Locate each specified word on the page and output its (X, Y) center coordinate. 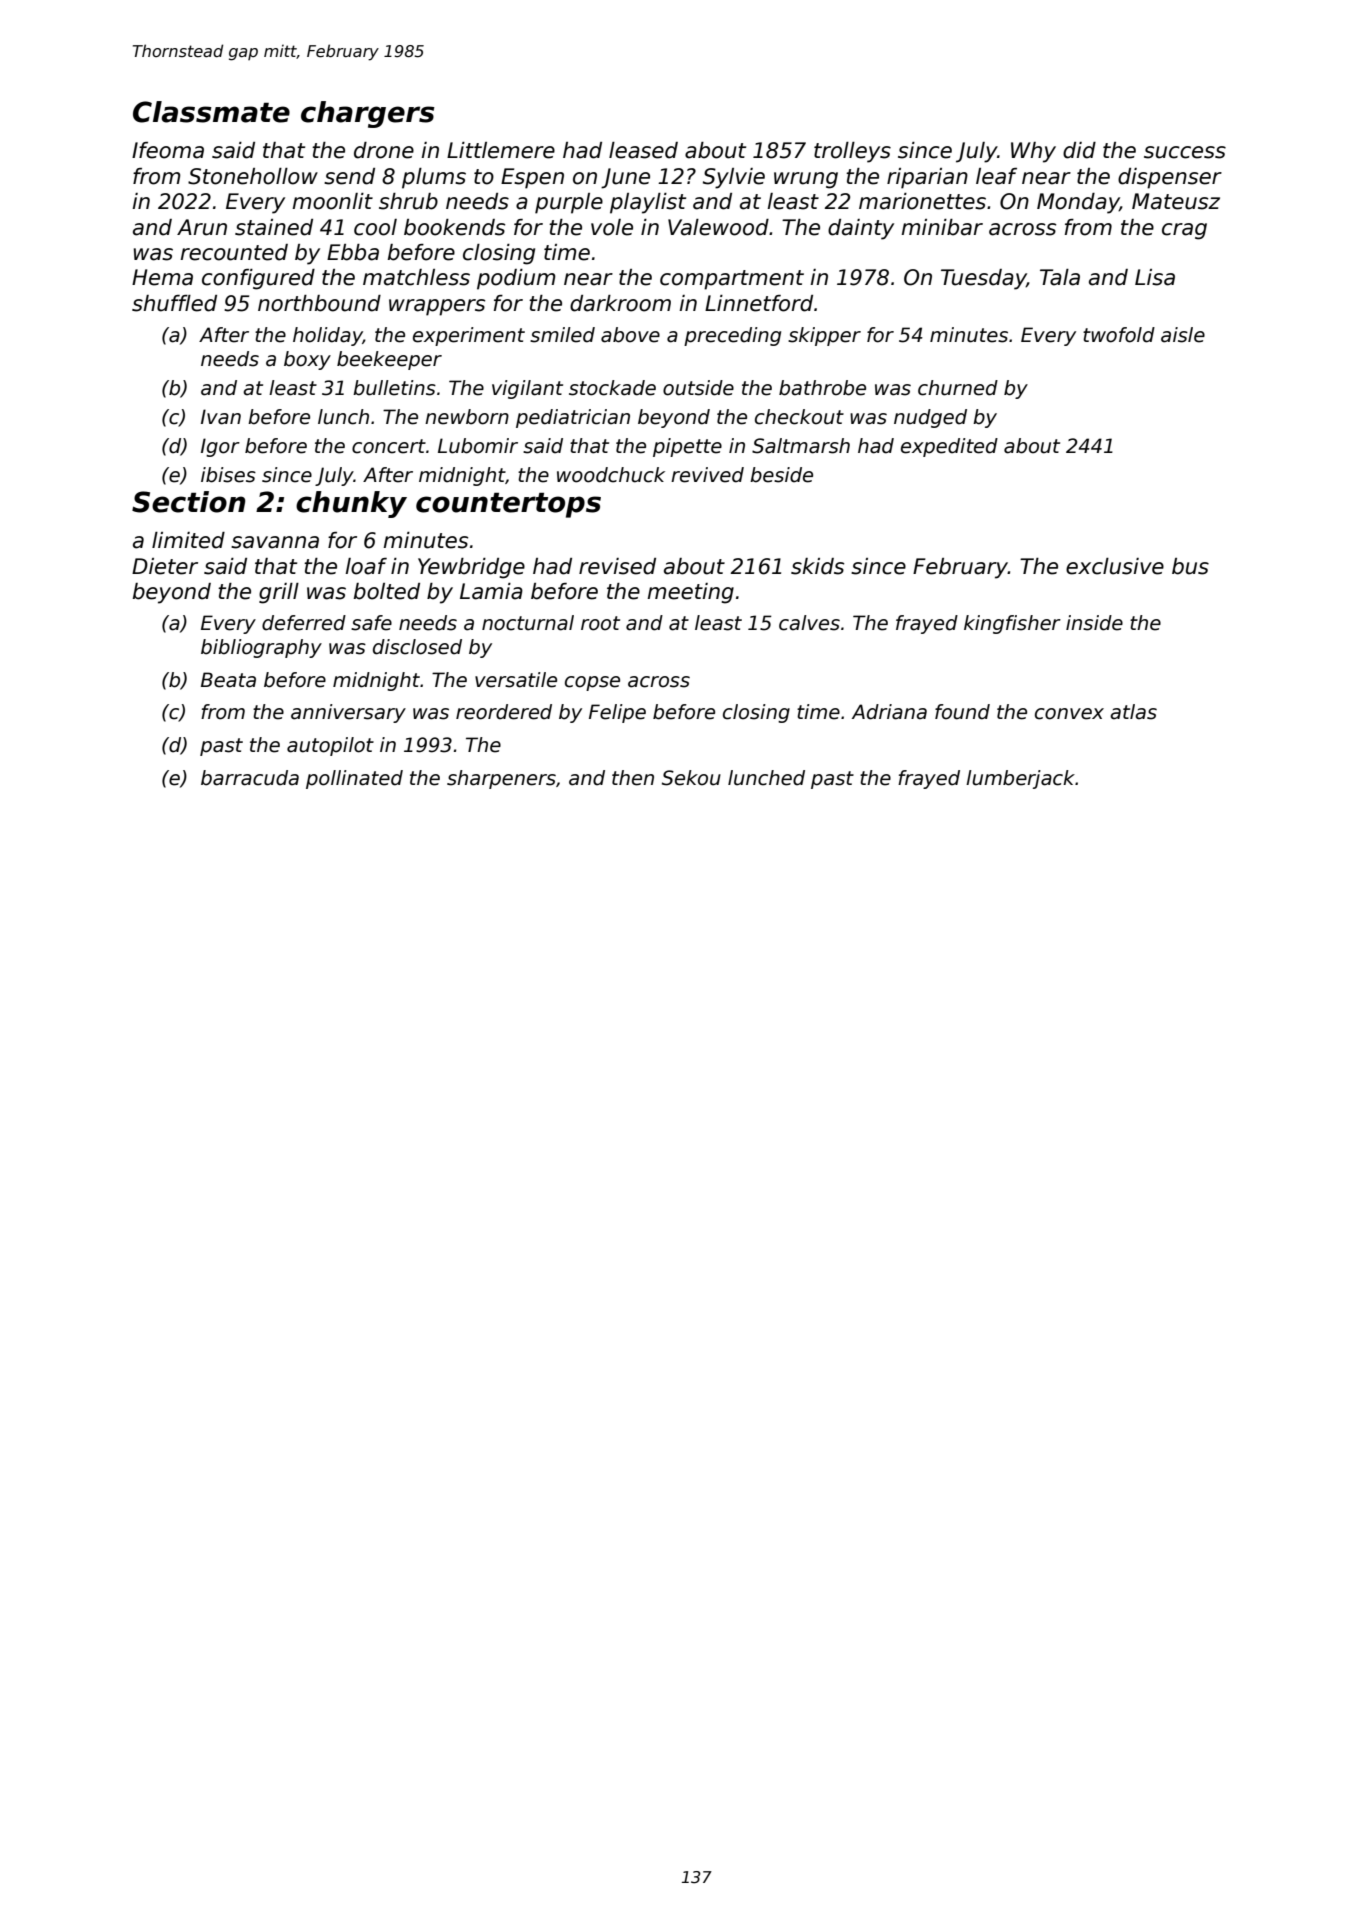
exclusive (1115, 566)
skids (817, 566)
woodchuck (611, 475)
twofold (1119, 335)
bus (1190, 566)
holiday (328, 336)
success (1185, 152)
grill (279, 593)
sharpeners (501, 779)
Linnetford (759, 303)
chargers (368, 114)
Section (188, 502)
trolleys (852, 152)
